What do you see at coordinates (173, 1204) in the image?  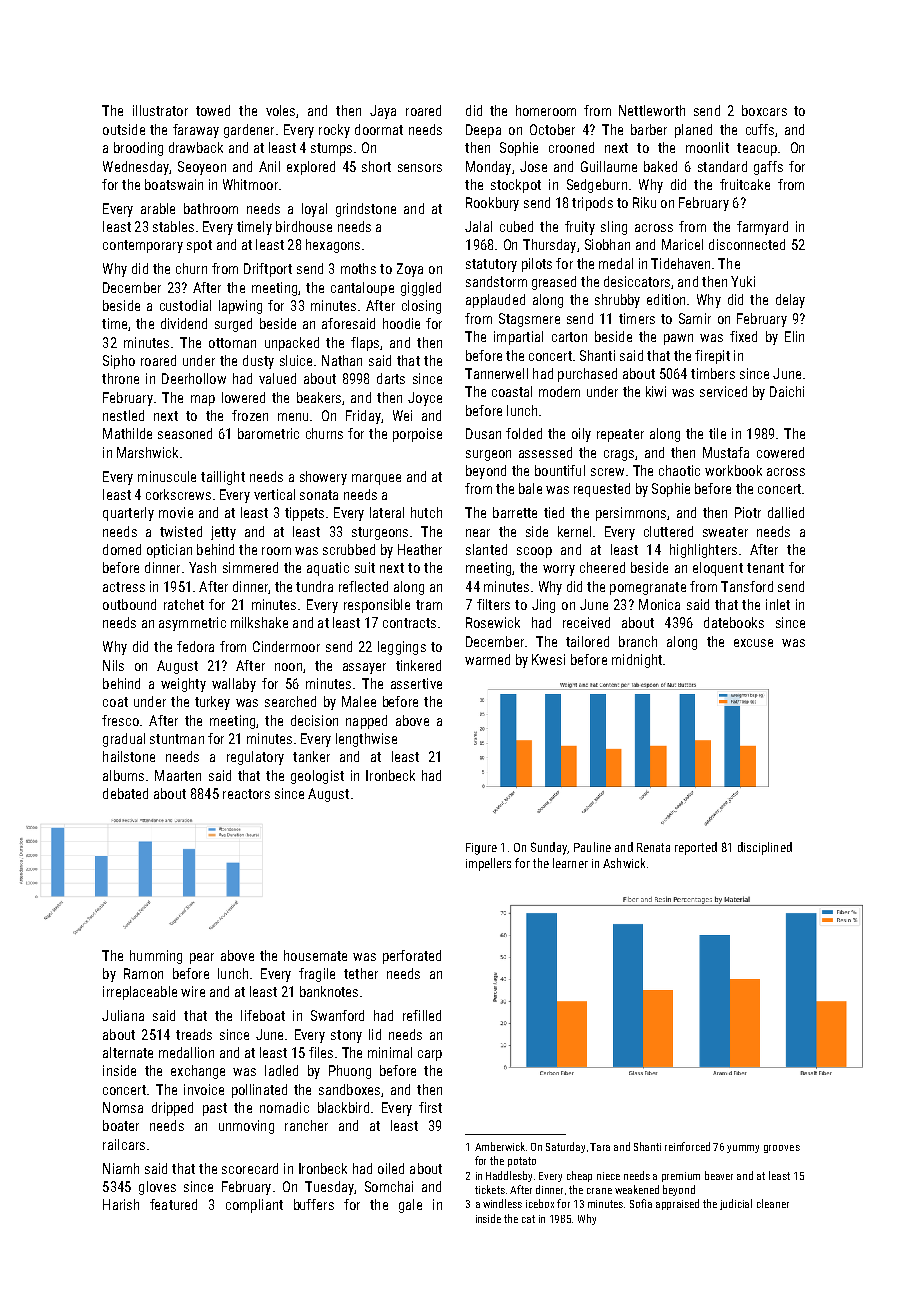 I see `featured` at bounding box center [173, 1204].
